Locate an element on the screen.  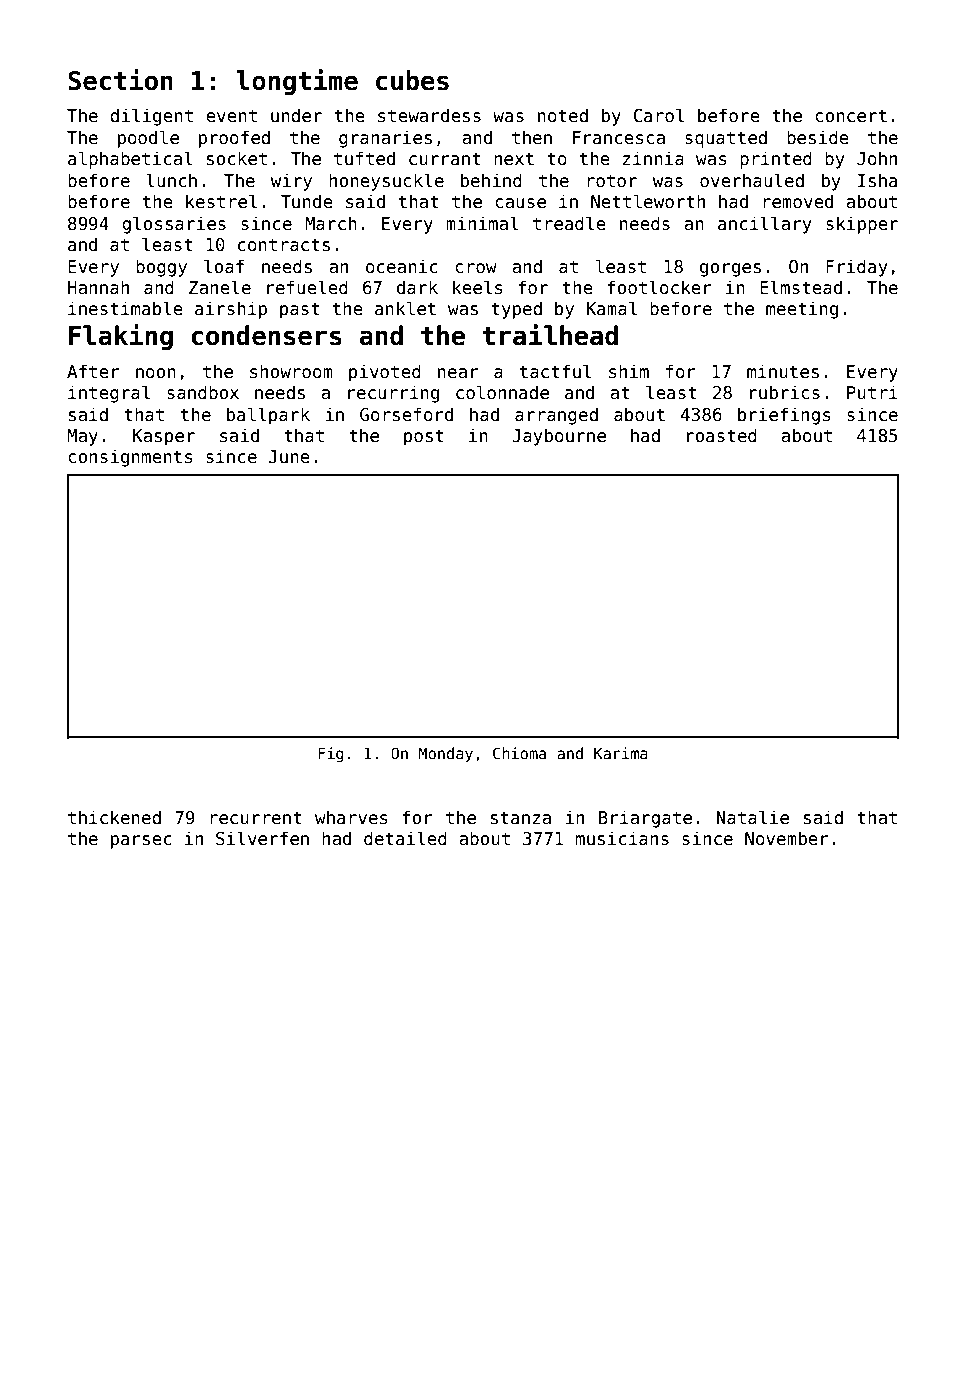
tufted is located at coordinates (364, 158).
